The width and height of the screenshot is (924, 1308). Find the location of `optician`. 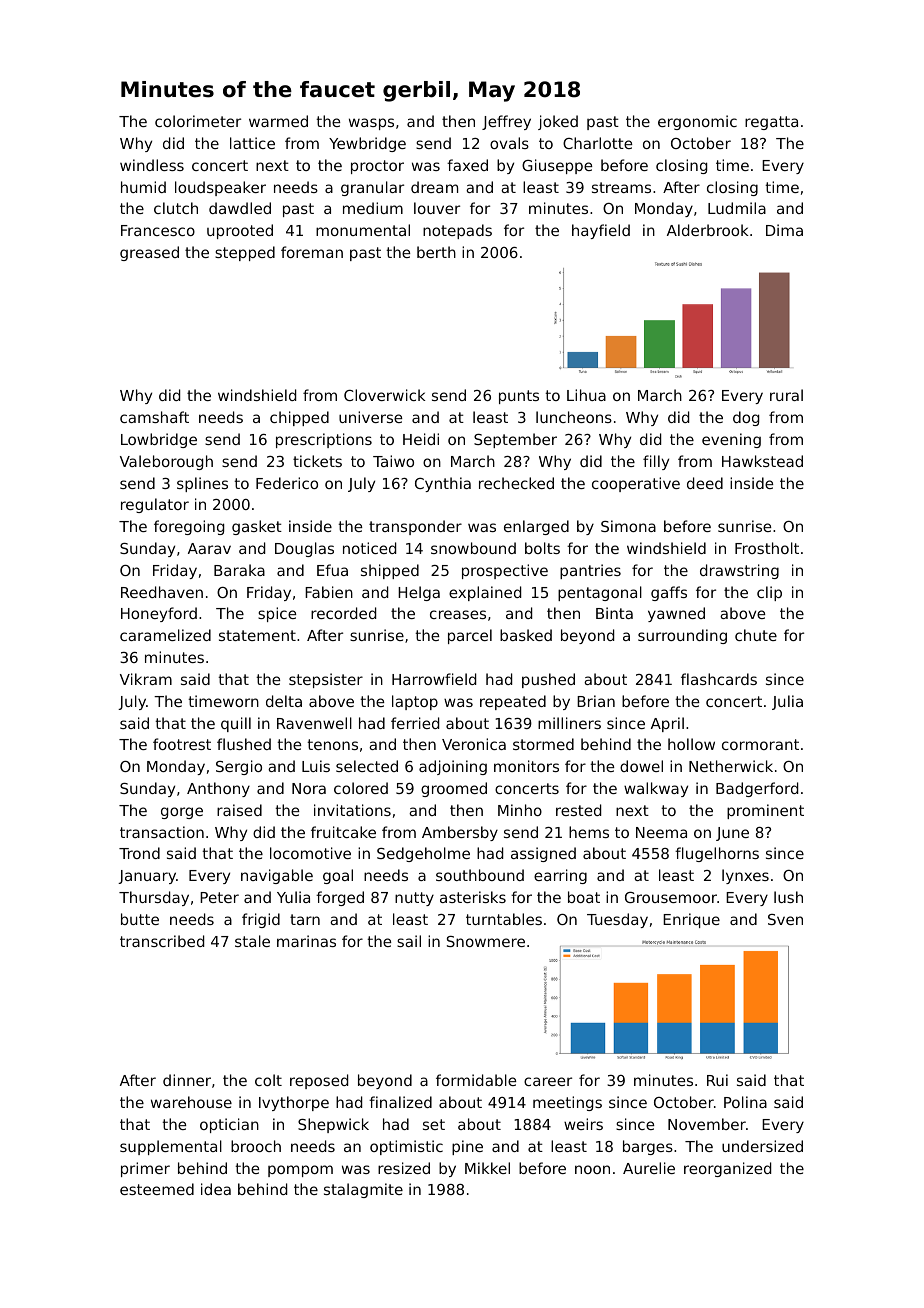

optician is located at coordinates (229, 1125).
